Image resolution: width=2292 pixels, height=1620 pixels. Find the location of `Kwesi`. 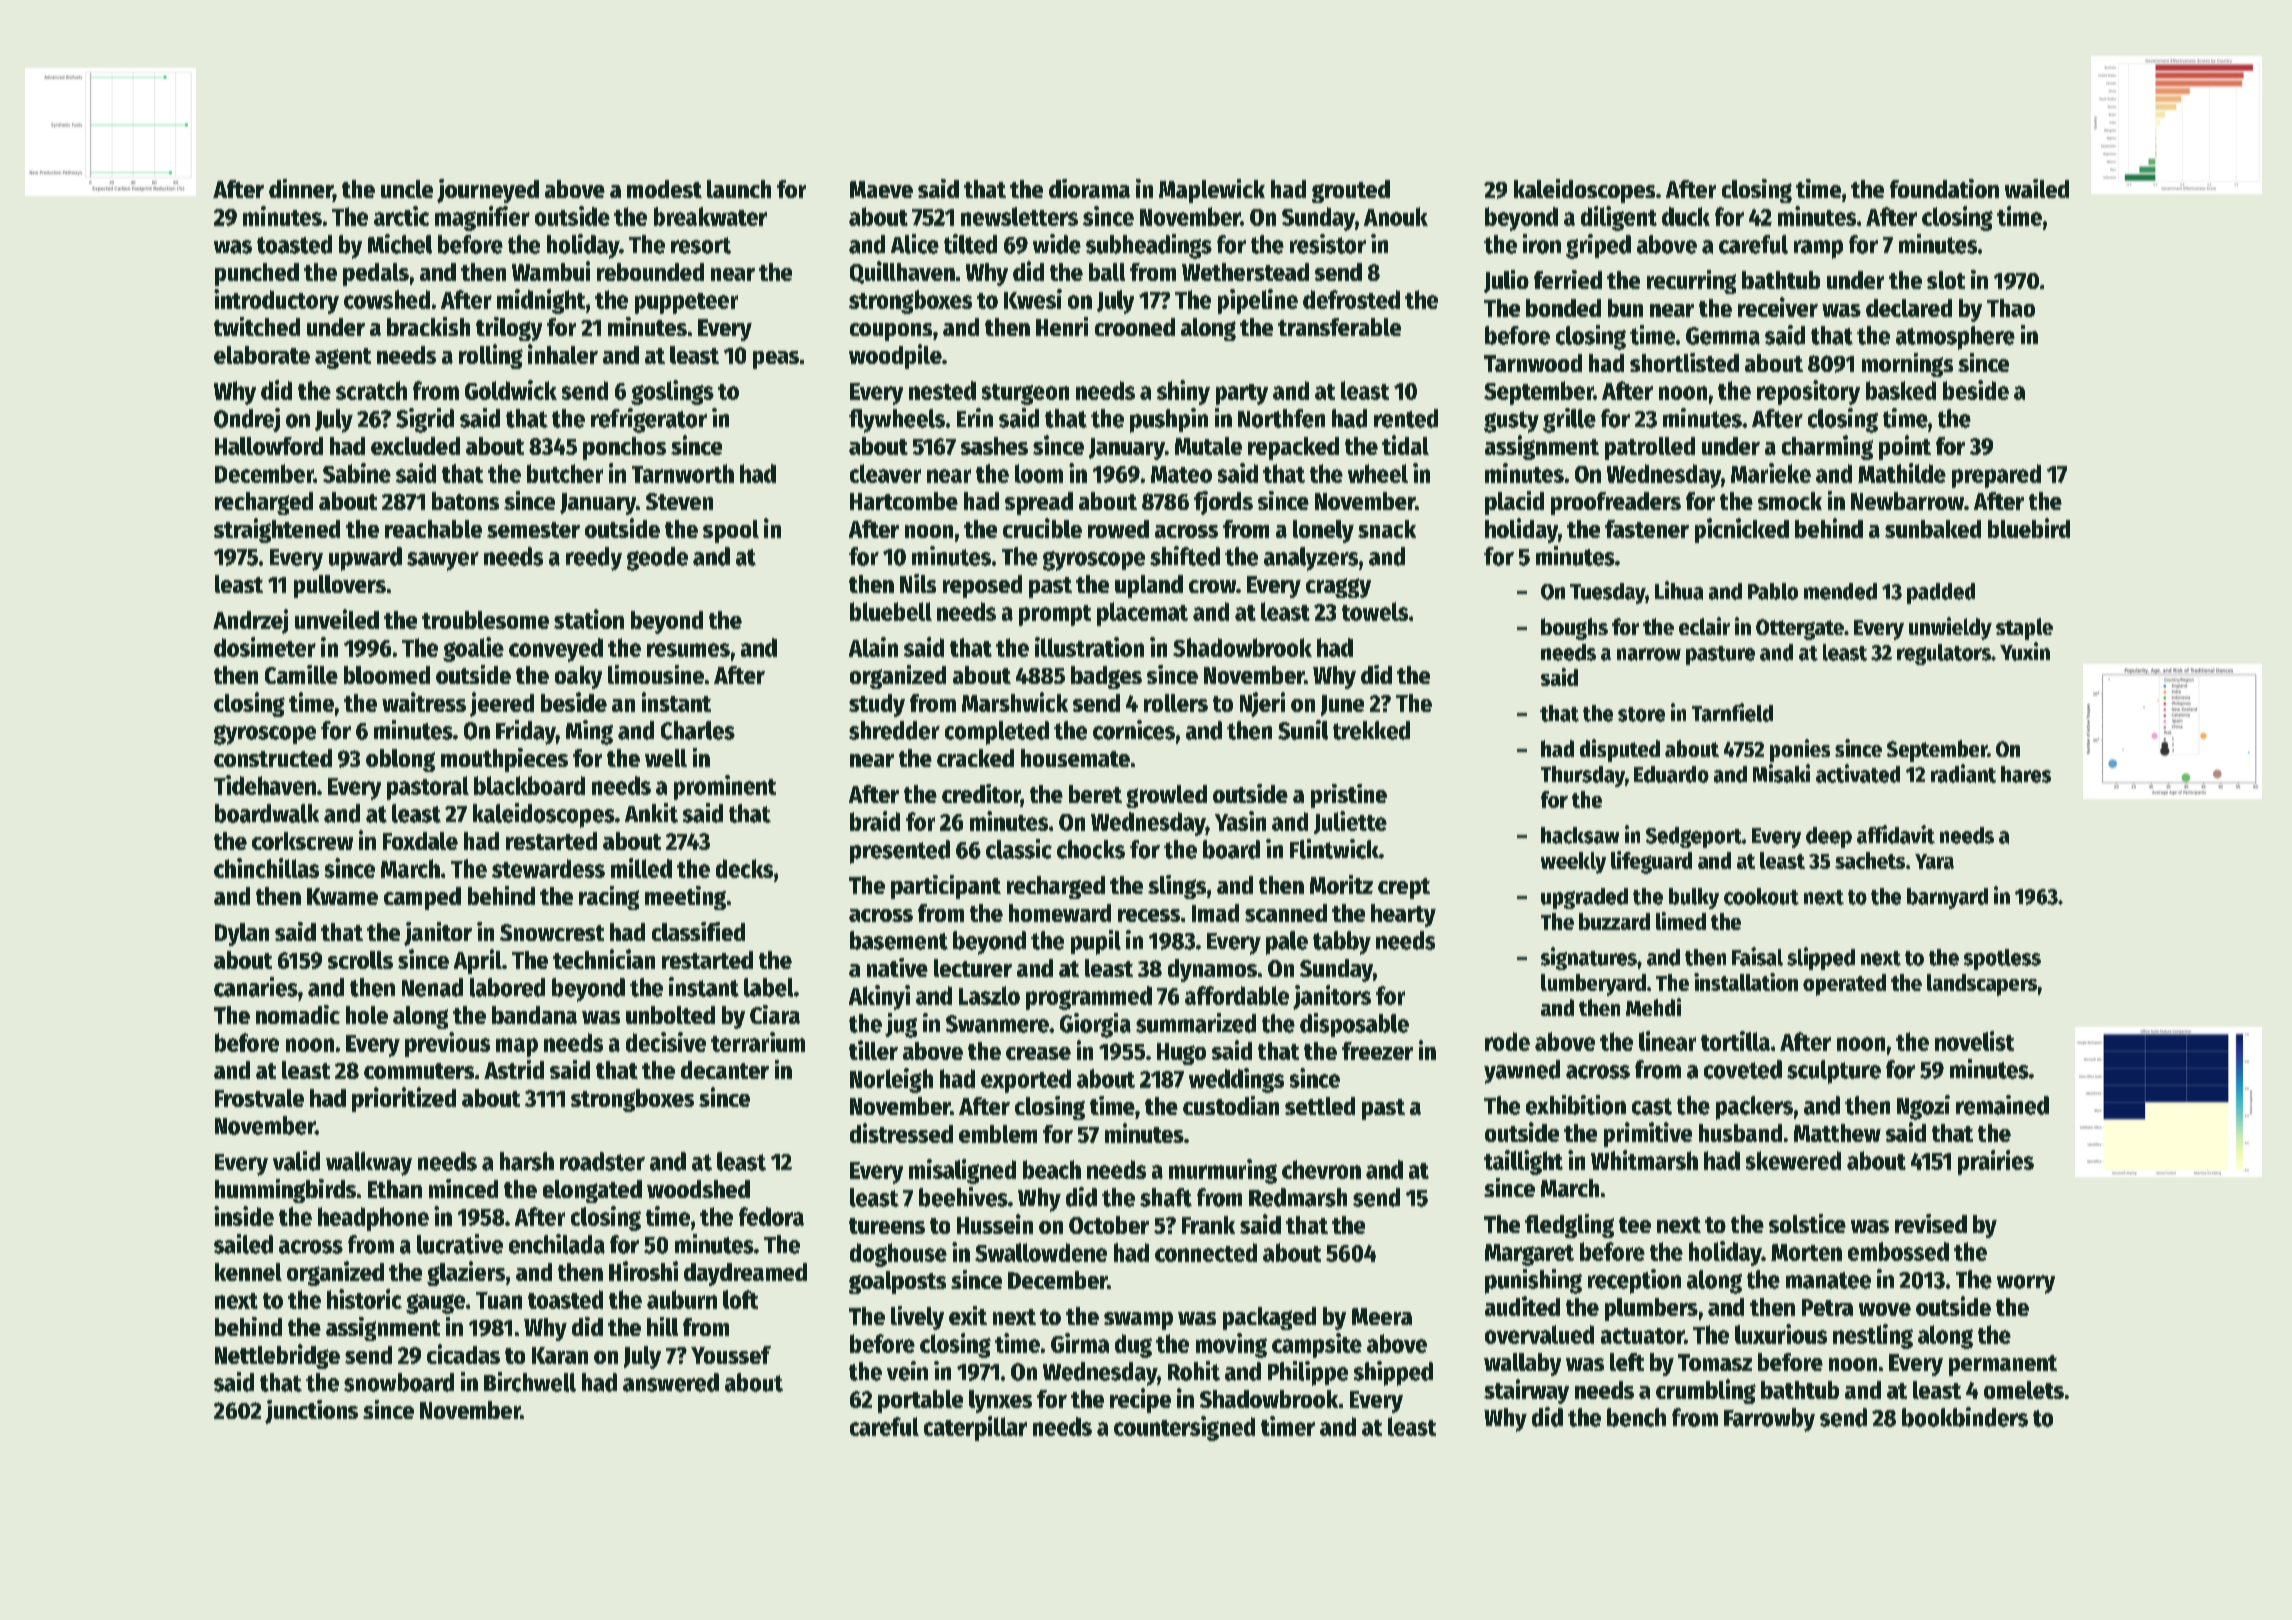

Kwesi is located at coordinates (1033, 299).
